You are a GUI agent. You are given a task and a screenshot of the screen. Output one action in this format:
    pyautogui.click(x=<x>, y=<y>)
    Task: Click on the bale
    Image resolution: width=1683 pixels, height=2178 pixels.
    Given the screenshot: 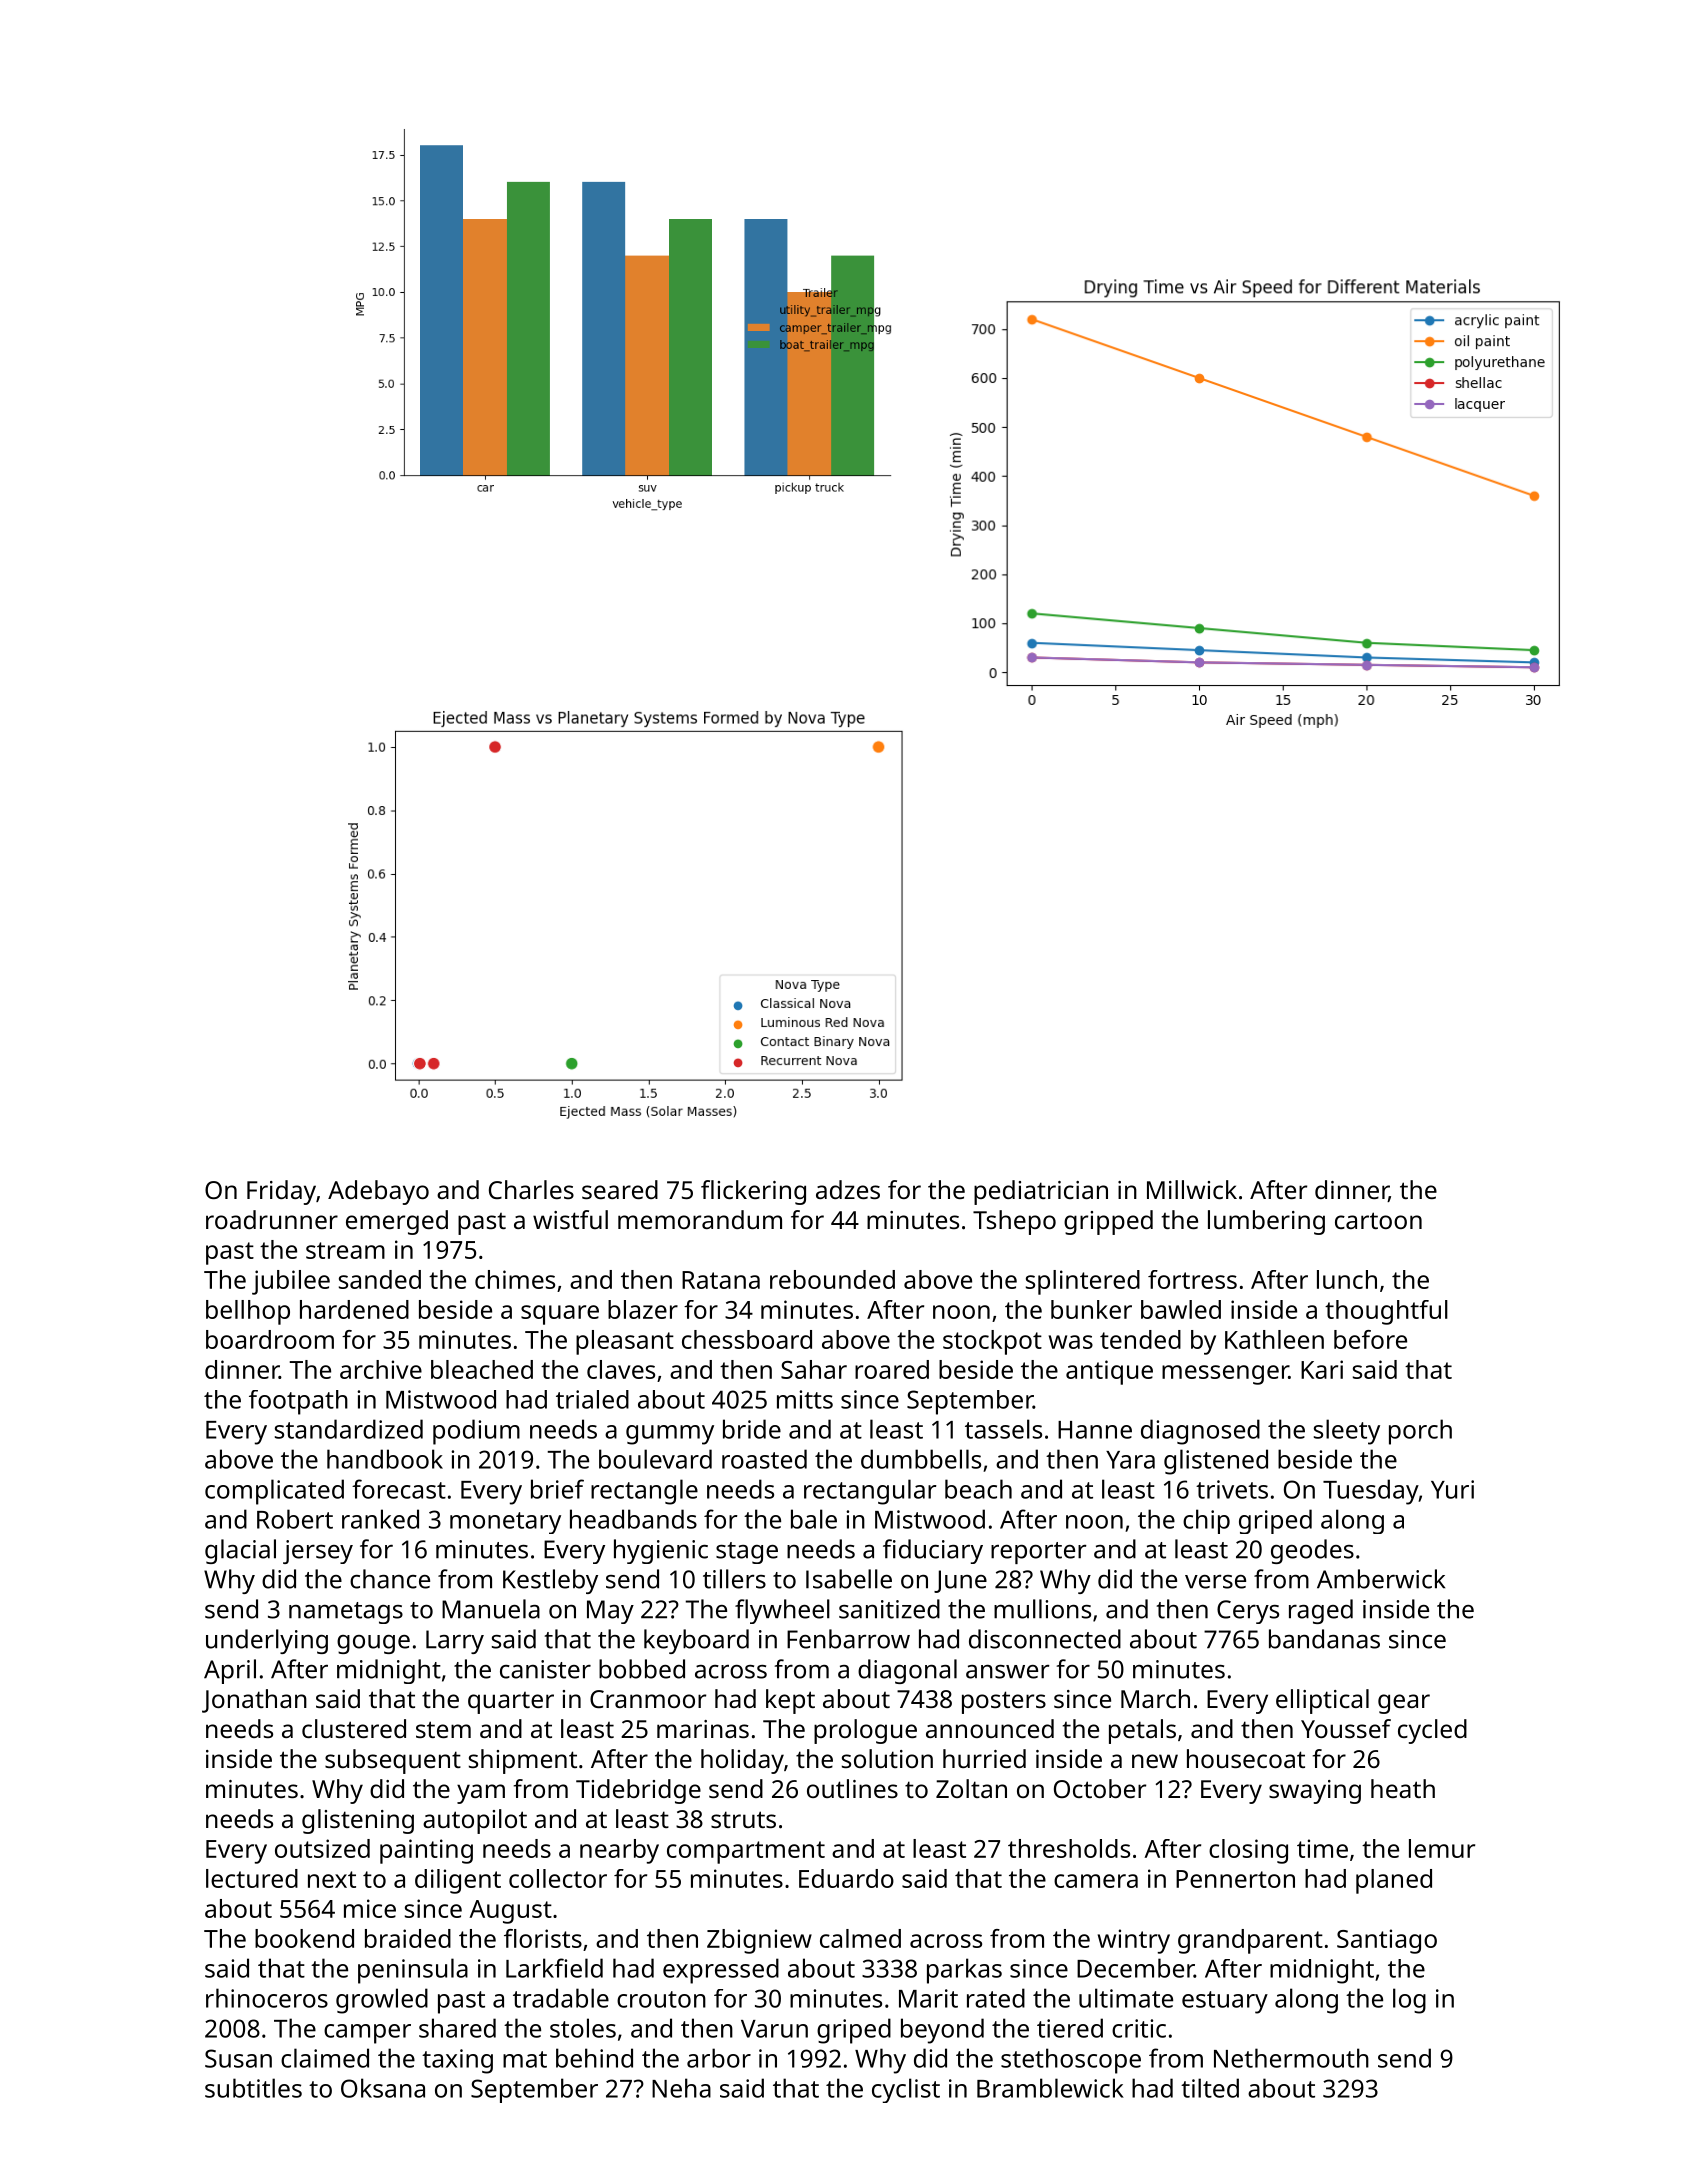 What is the action you would take?
    pyautogui.click(x=814, y=1519)
